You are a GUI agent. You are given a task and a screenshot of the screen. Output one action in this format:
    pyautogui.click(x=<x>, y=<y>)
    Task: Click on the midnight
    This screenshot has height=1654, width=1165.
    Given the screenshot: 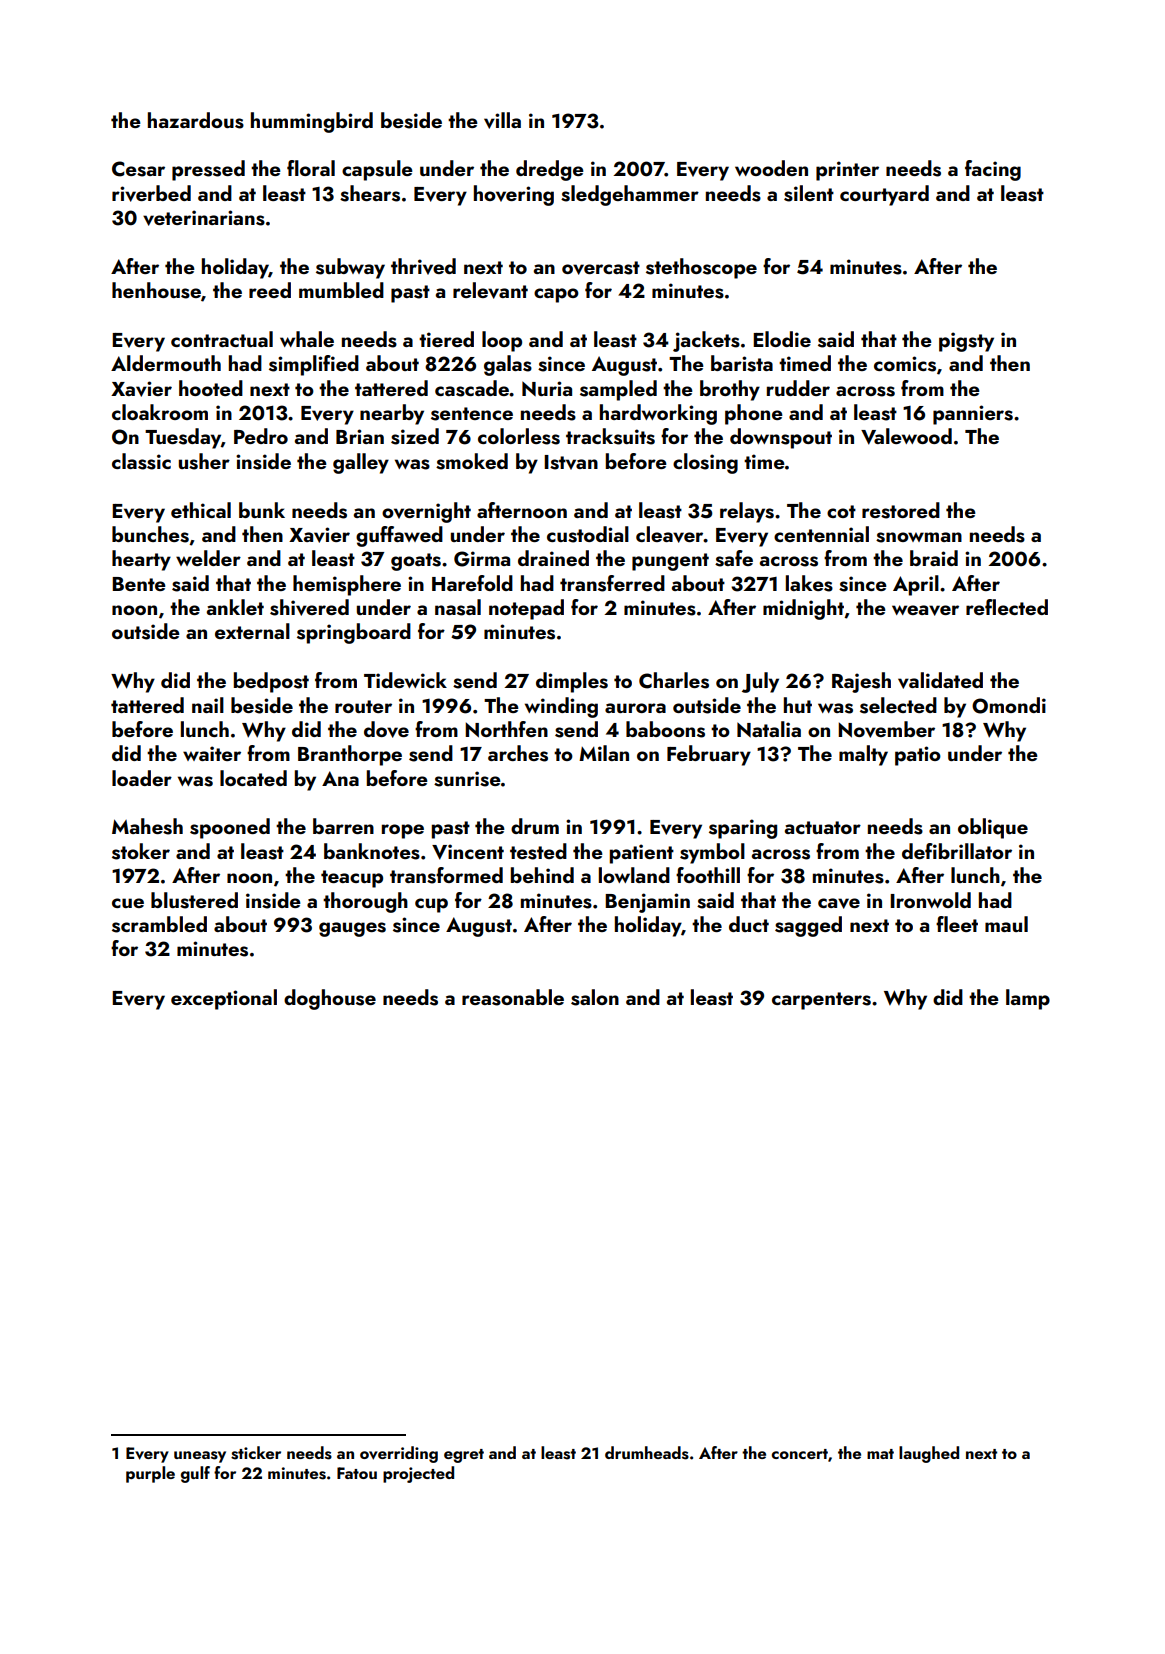 What is the action you would take?
    pyautogui.click(x=803, y=609)
